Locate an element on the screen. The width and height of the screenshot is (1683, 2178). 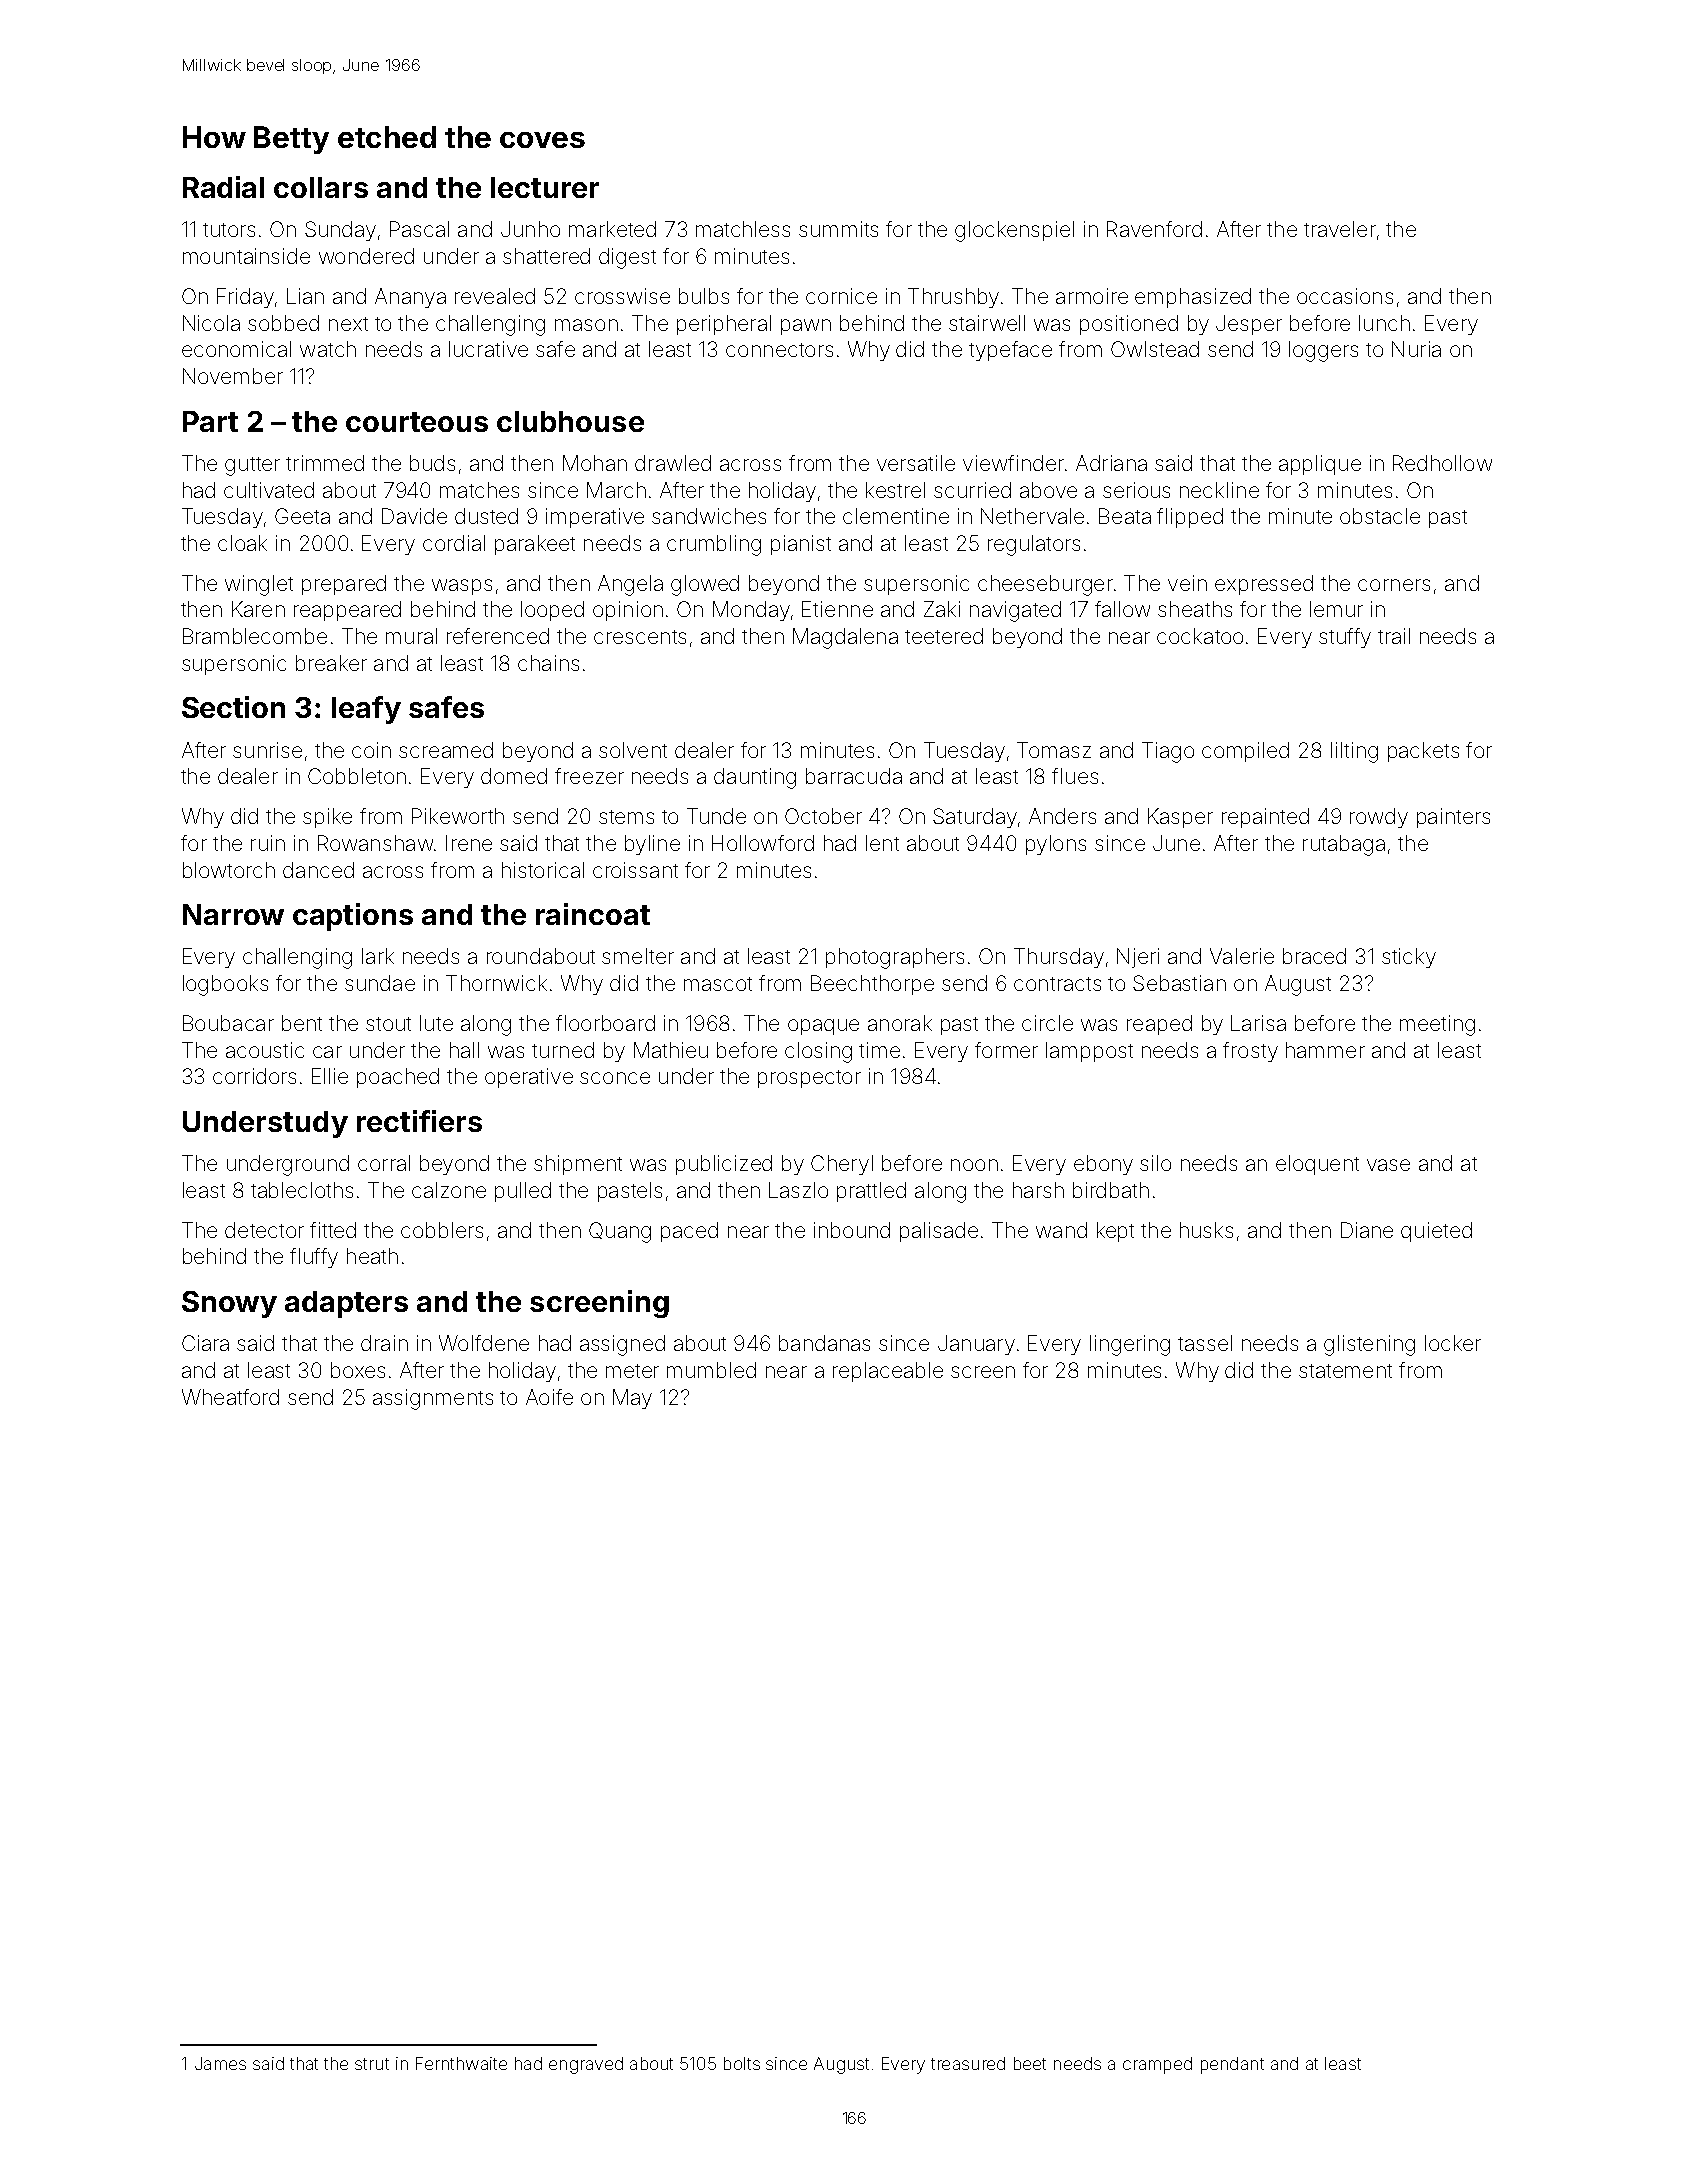
Bramblecombe is located at coordinates (255, 636).
